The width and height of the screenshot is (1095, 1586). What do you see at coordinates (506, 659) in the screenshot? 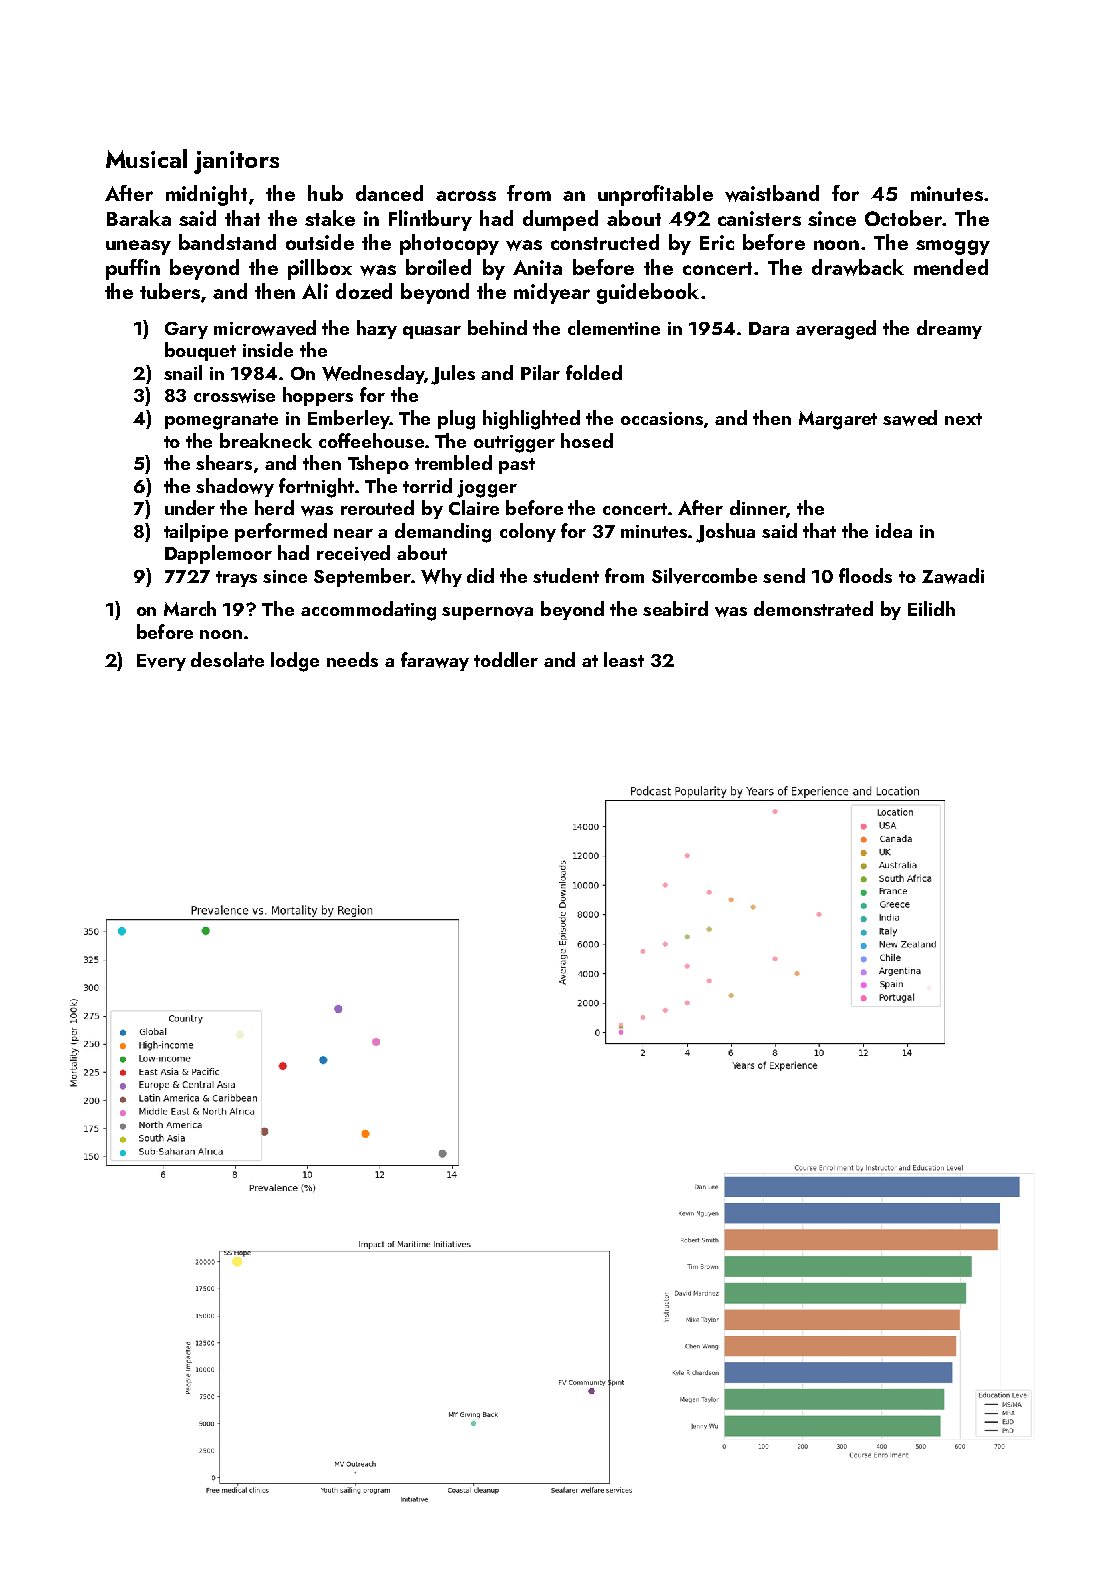
I see `toddler` at bounding box center [506, 659].
